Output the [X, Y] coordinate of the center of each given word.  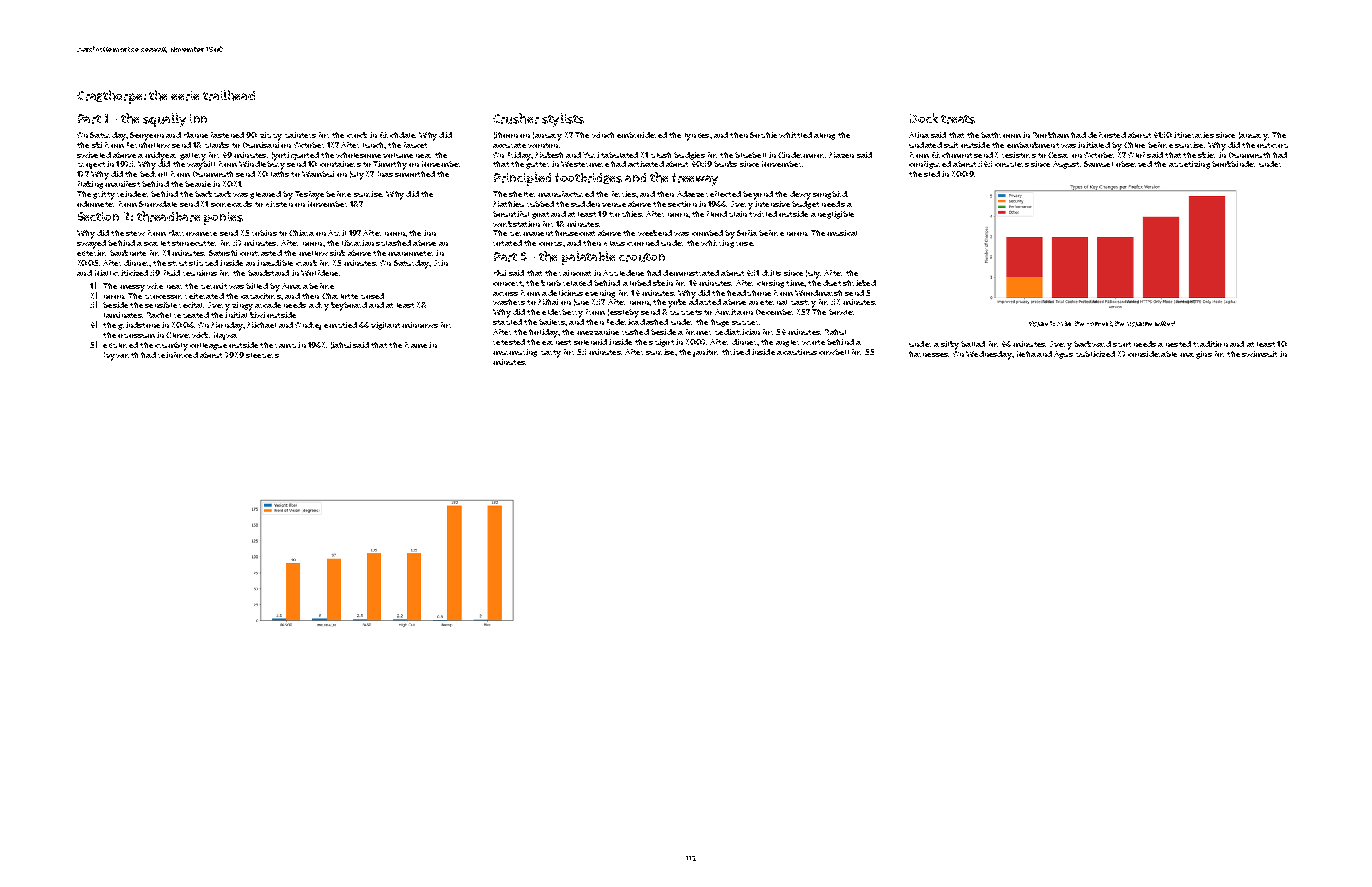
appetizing [1189, 165]
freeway [695, 179]
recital [191, 305]
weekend [655, 233]
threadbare [168, 216]
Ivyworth [121, 356]
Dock [924, 118]
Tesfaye [309, 195]
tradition [1210, 344]
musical [842, 233]
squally [164, 120]
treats [958, 119]
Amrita [728, 312]
